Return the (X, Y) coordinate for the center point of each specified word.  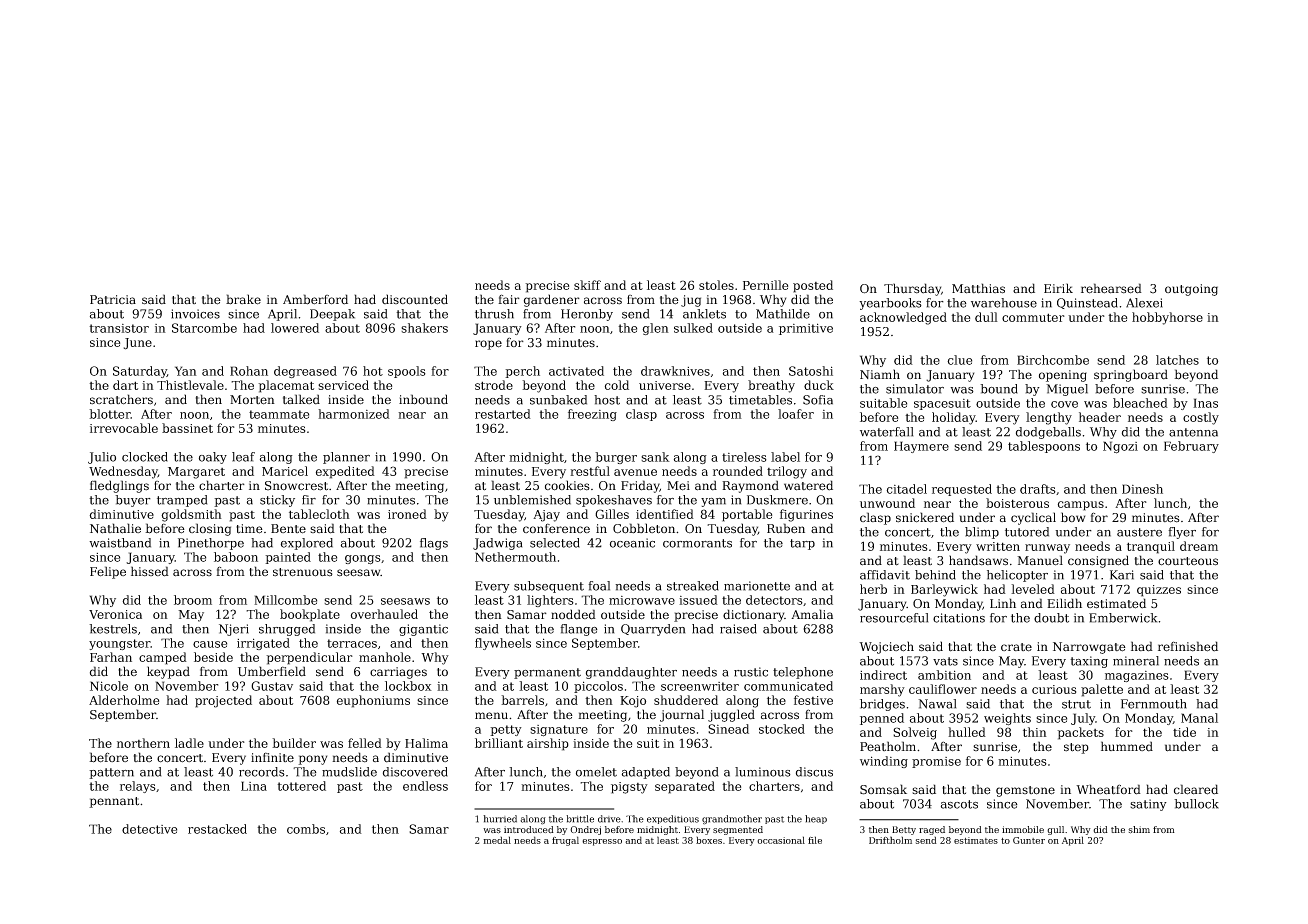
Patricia (113, 299)
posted (813, 286)
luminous (763, 772)
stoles (716, 285)
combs (306, 829)
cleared (1196, 789)
